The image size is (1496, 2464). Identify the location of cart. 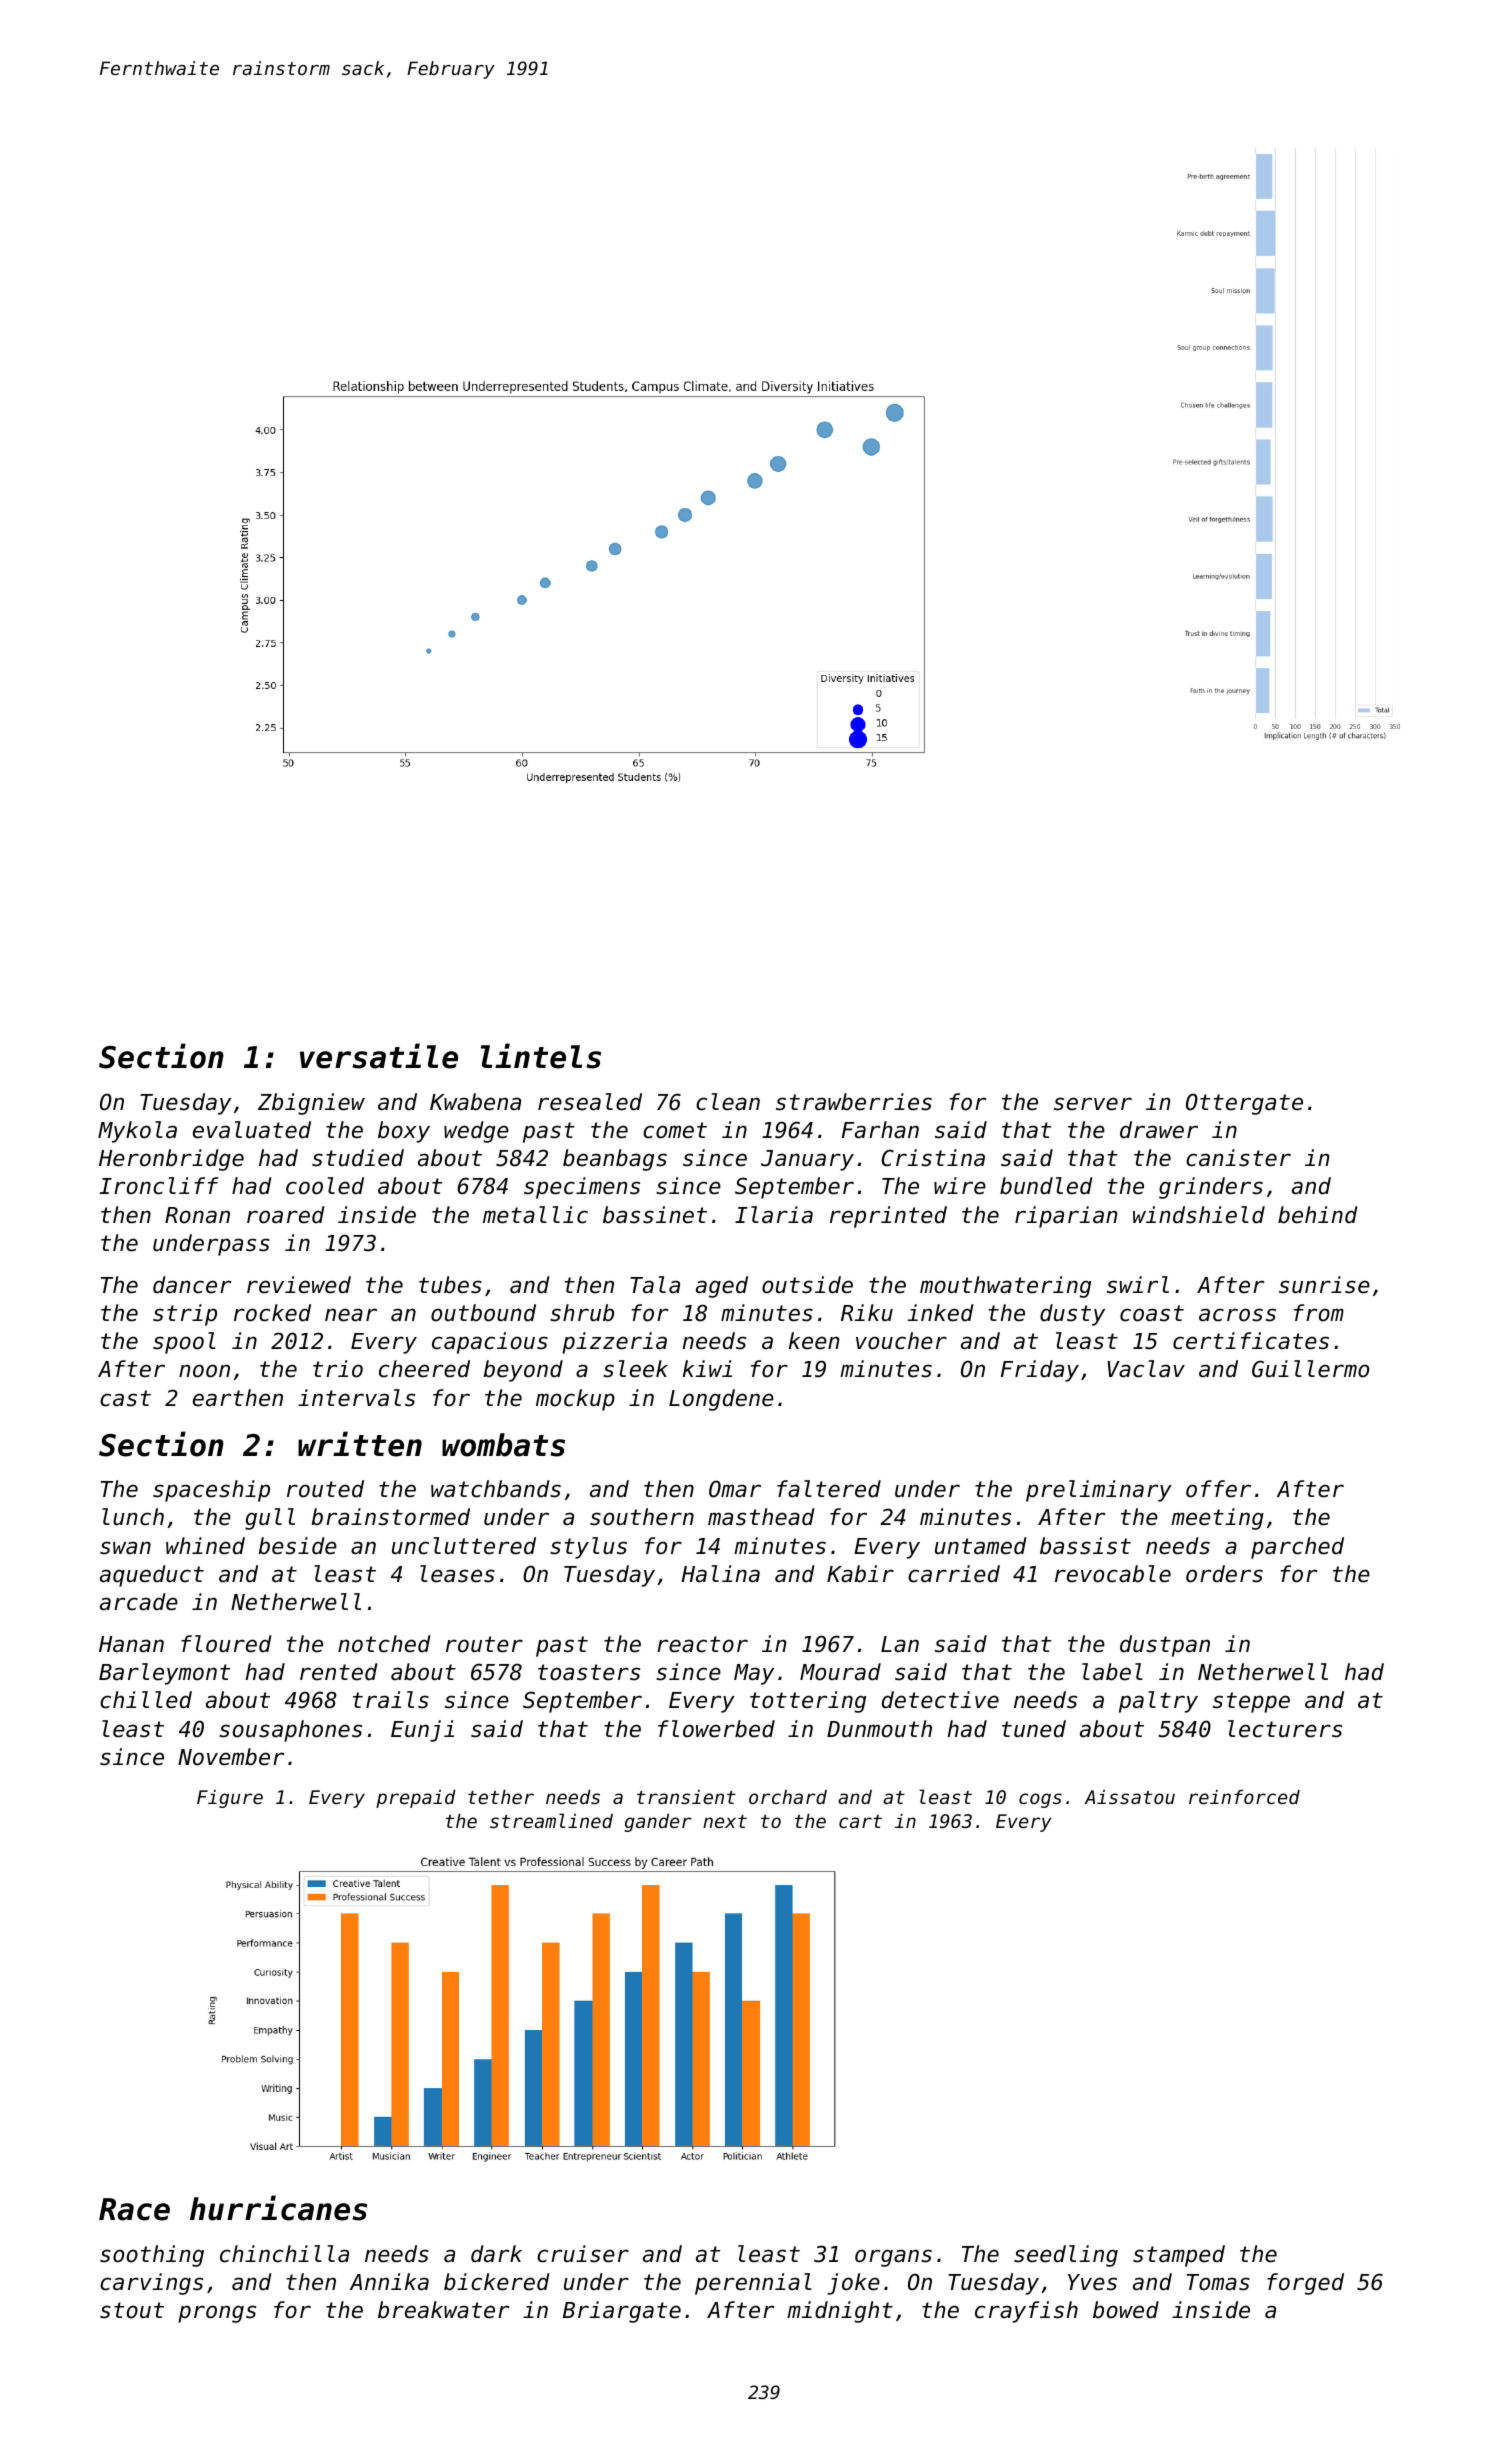
(860, 1821).
